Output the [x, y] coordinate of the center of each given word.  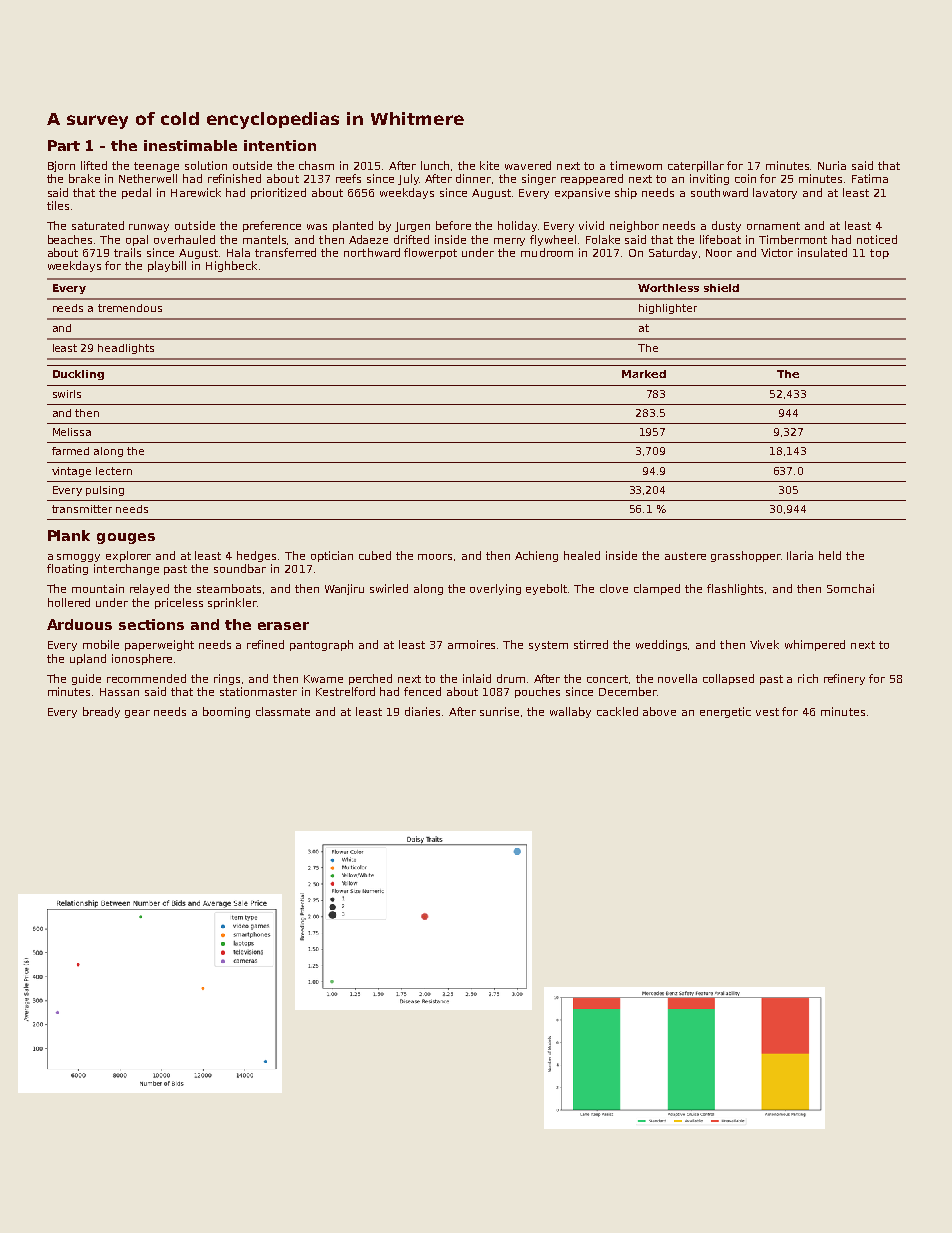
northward [372, 252]
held [830, 555]
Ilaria [800, 555]
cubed [375, 555]
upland [88, 659]
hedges [256, 556]
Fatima [870, 178]
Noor [719, 253]
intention [280, 145]
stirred [591, 644]
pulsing [105, 491]
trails [127, 252]
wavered [528, 165]
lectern [114, 471]
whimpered [815, 645]
